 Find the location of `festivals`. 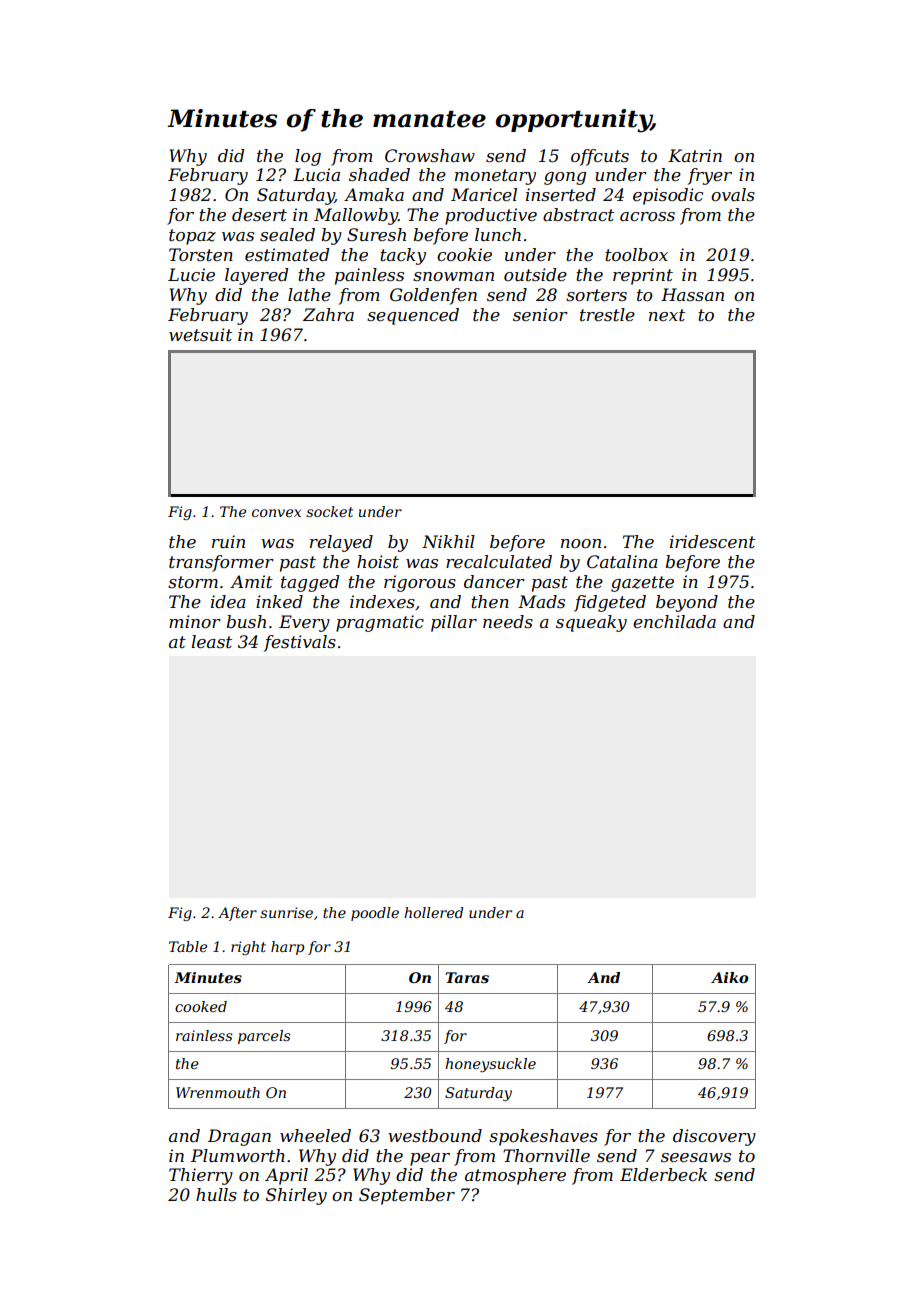

festivals is located at coordinates (300, 643).
